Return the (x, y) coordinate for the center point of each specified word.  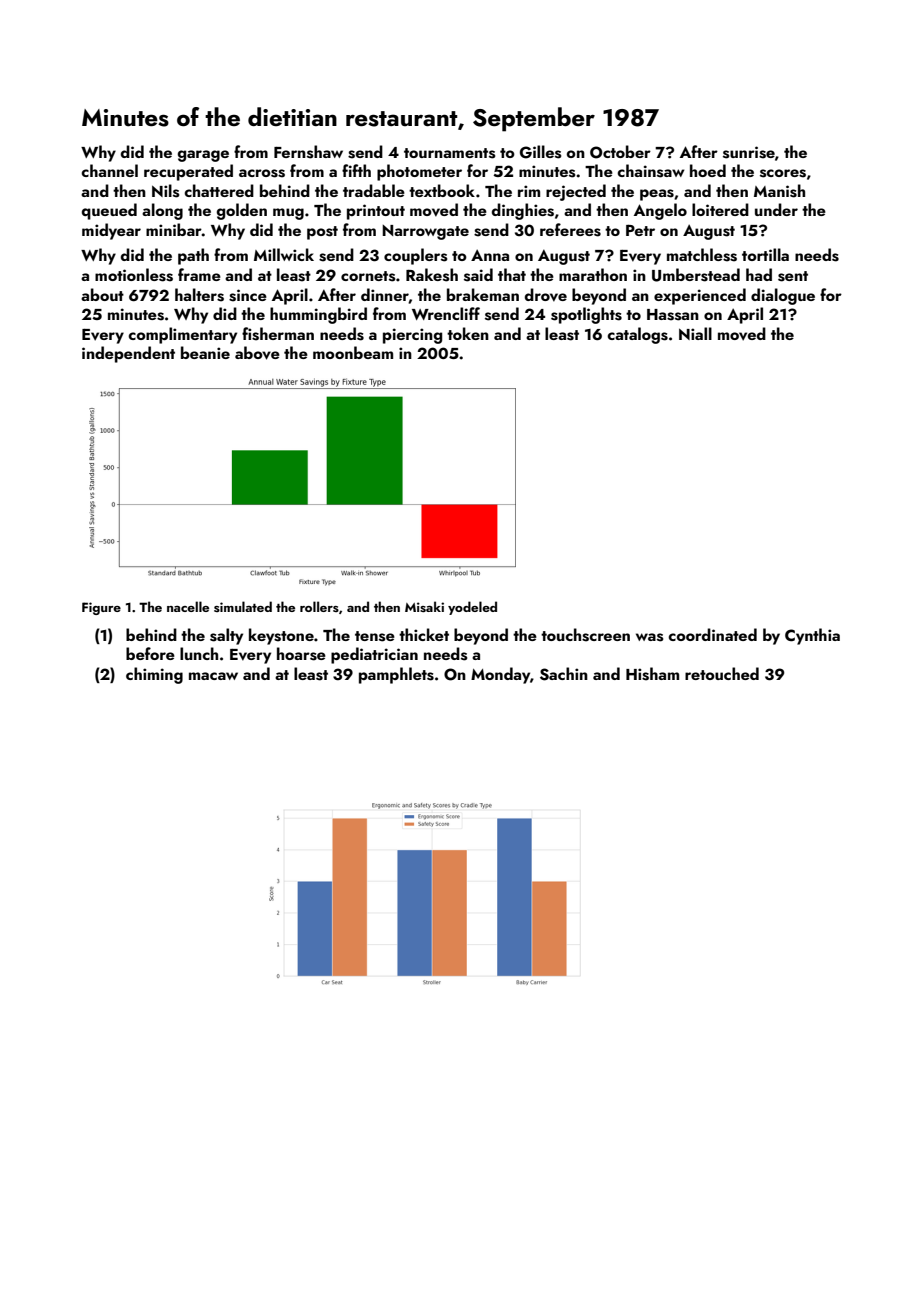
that (512, 274)
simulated (243, 606)
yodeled (472, 608)
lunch (199, 653)
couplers (415, 256)
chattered (219, 190)
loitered (720, 209)
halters (199, 295)
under (776, 209)
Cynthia (812, 636)
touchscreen (585, 635)
